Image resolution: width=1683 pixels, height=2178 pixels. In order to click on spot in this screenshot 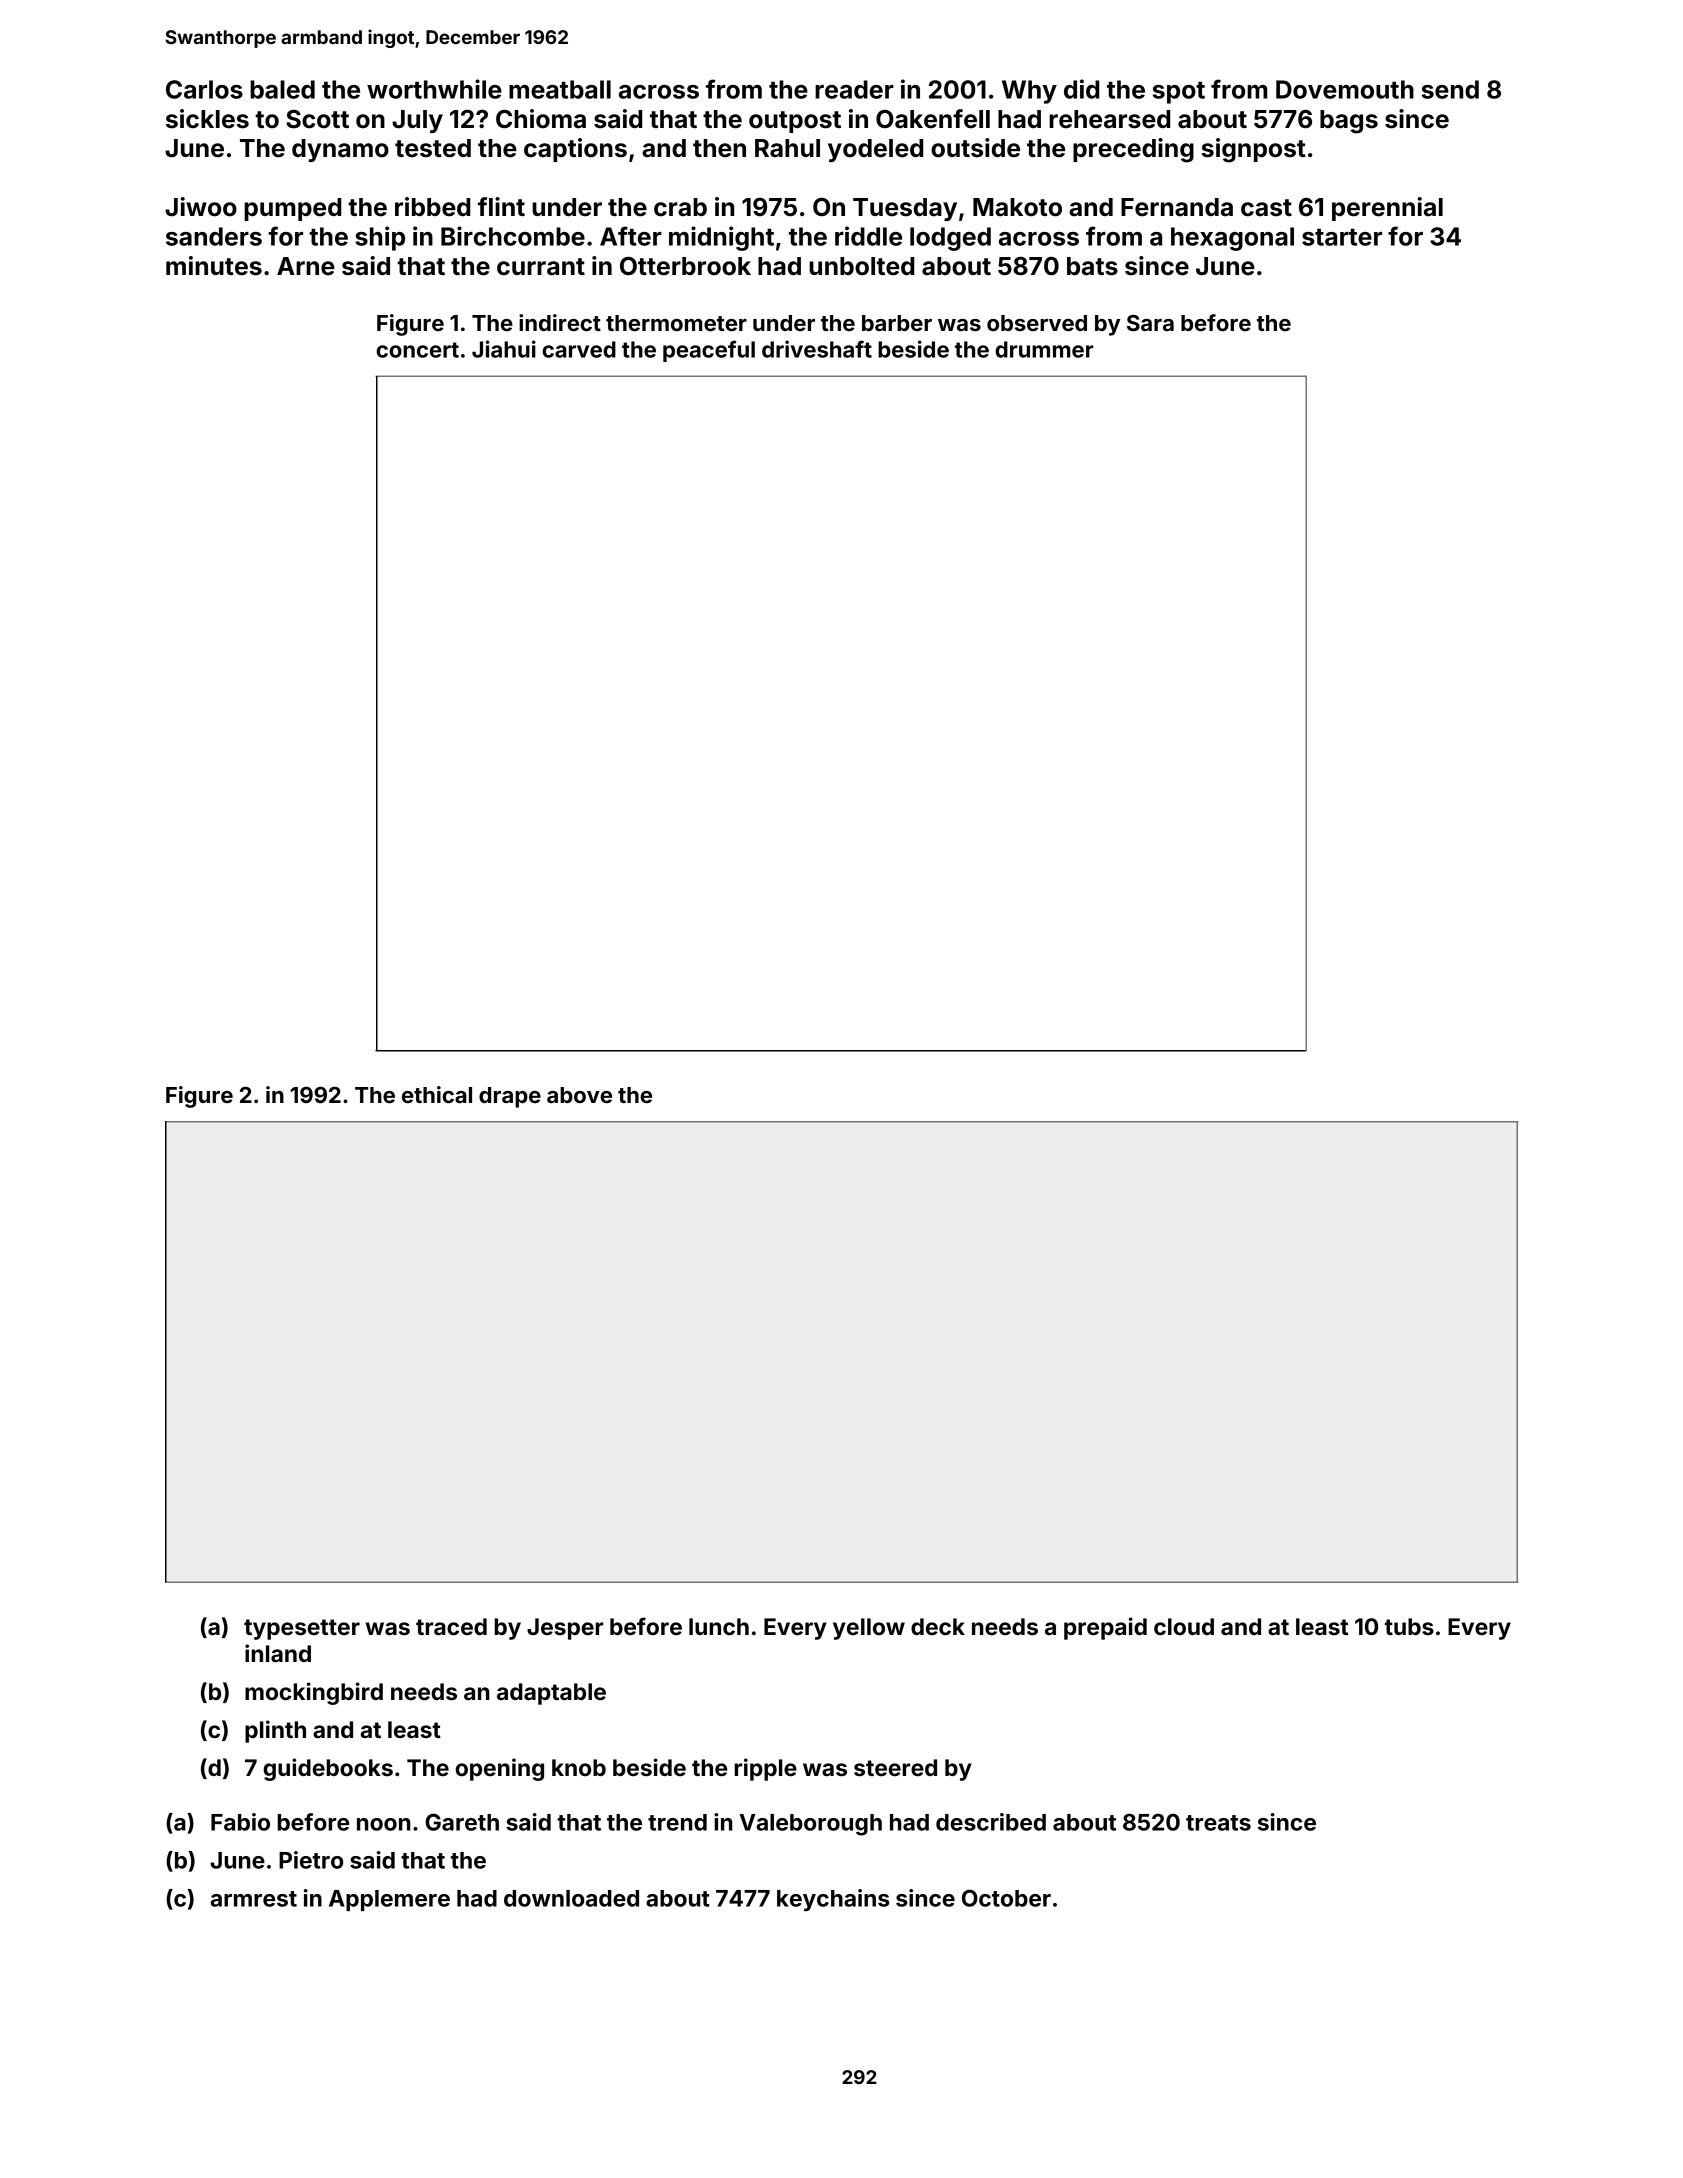, I will do `click(1179, 93)`.
